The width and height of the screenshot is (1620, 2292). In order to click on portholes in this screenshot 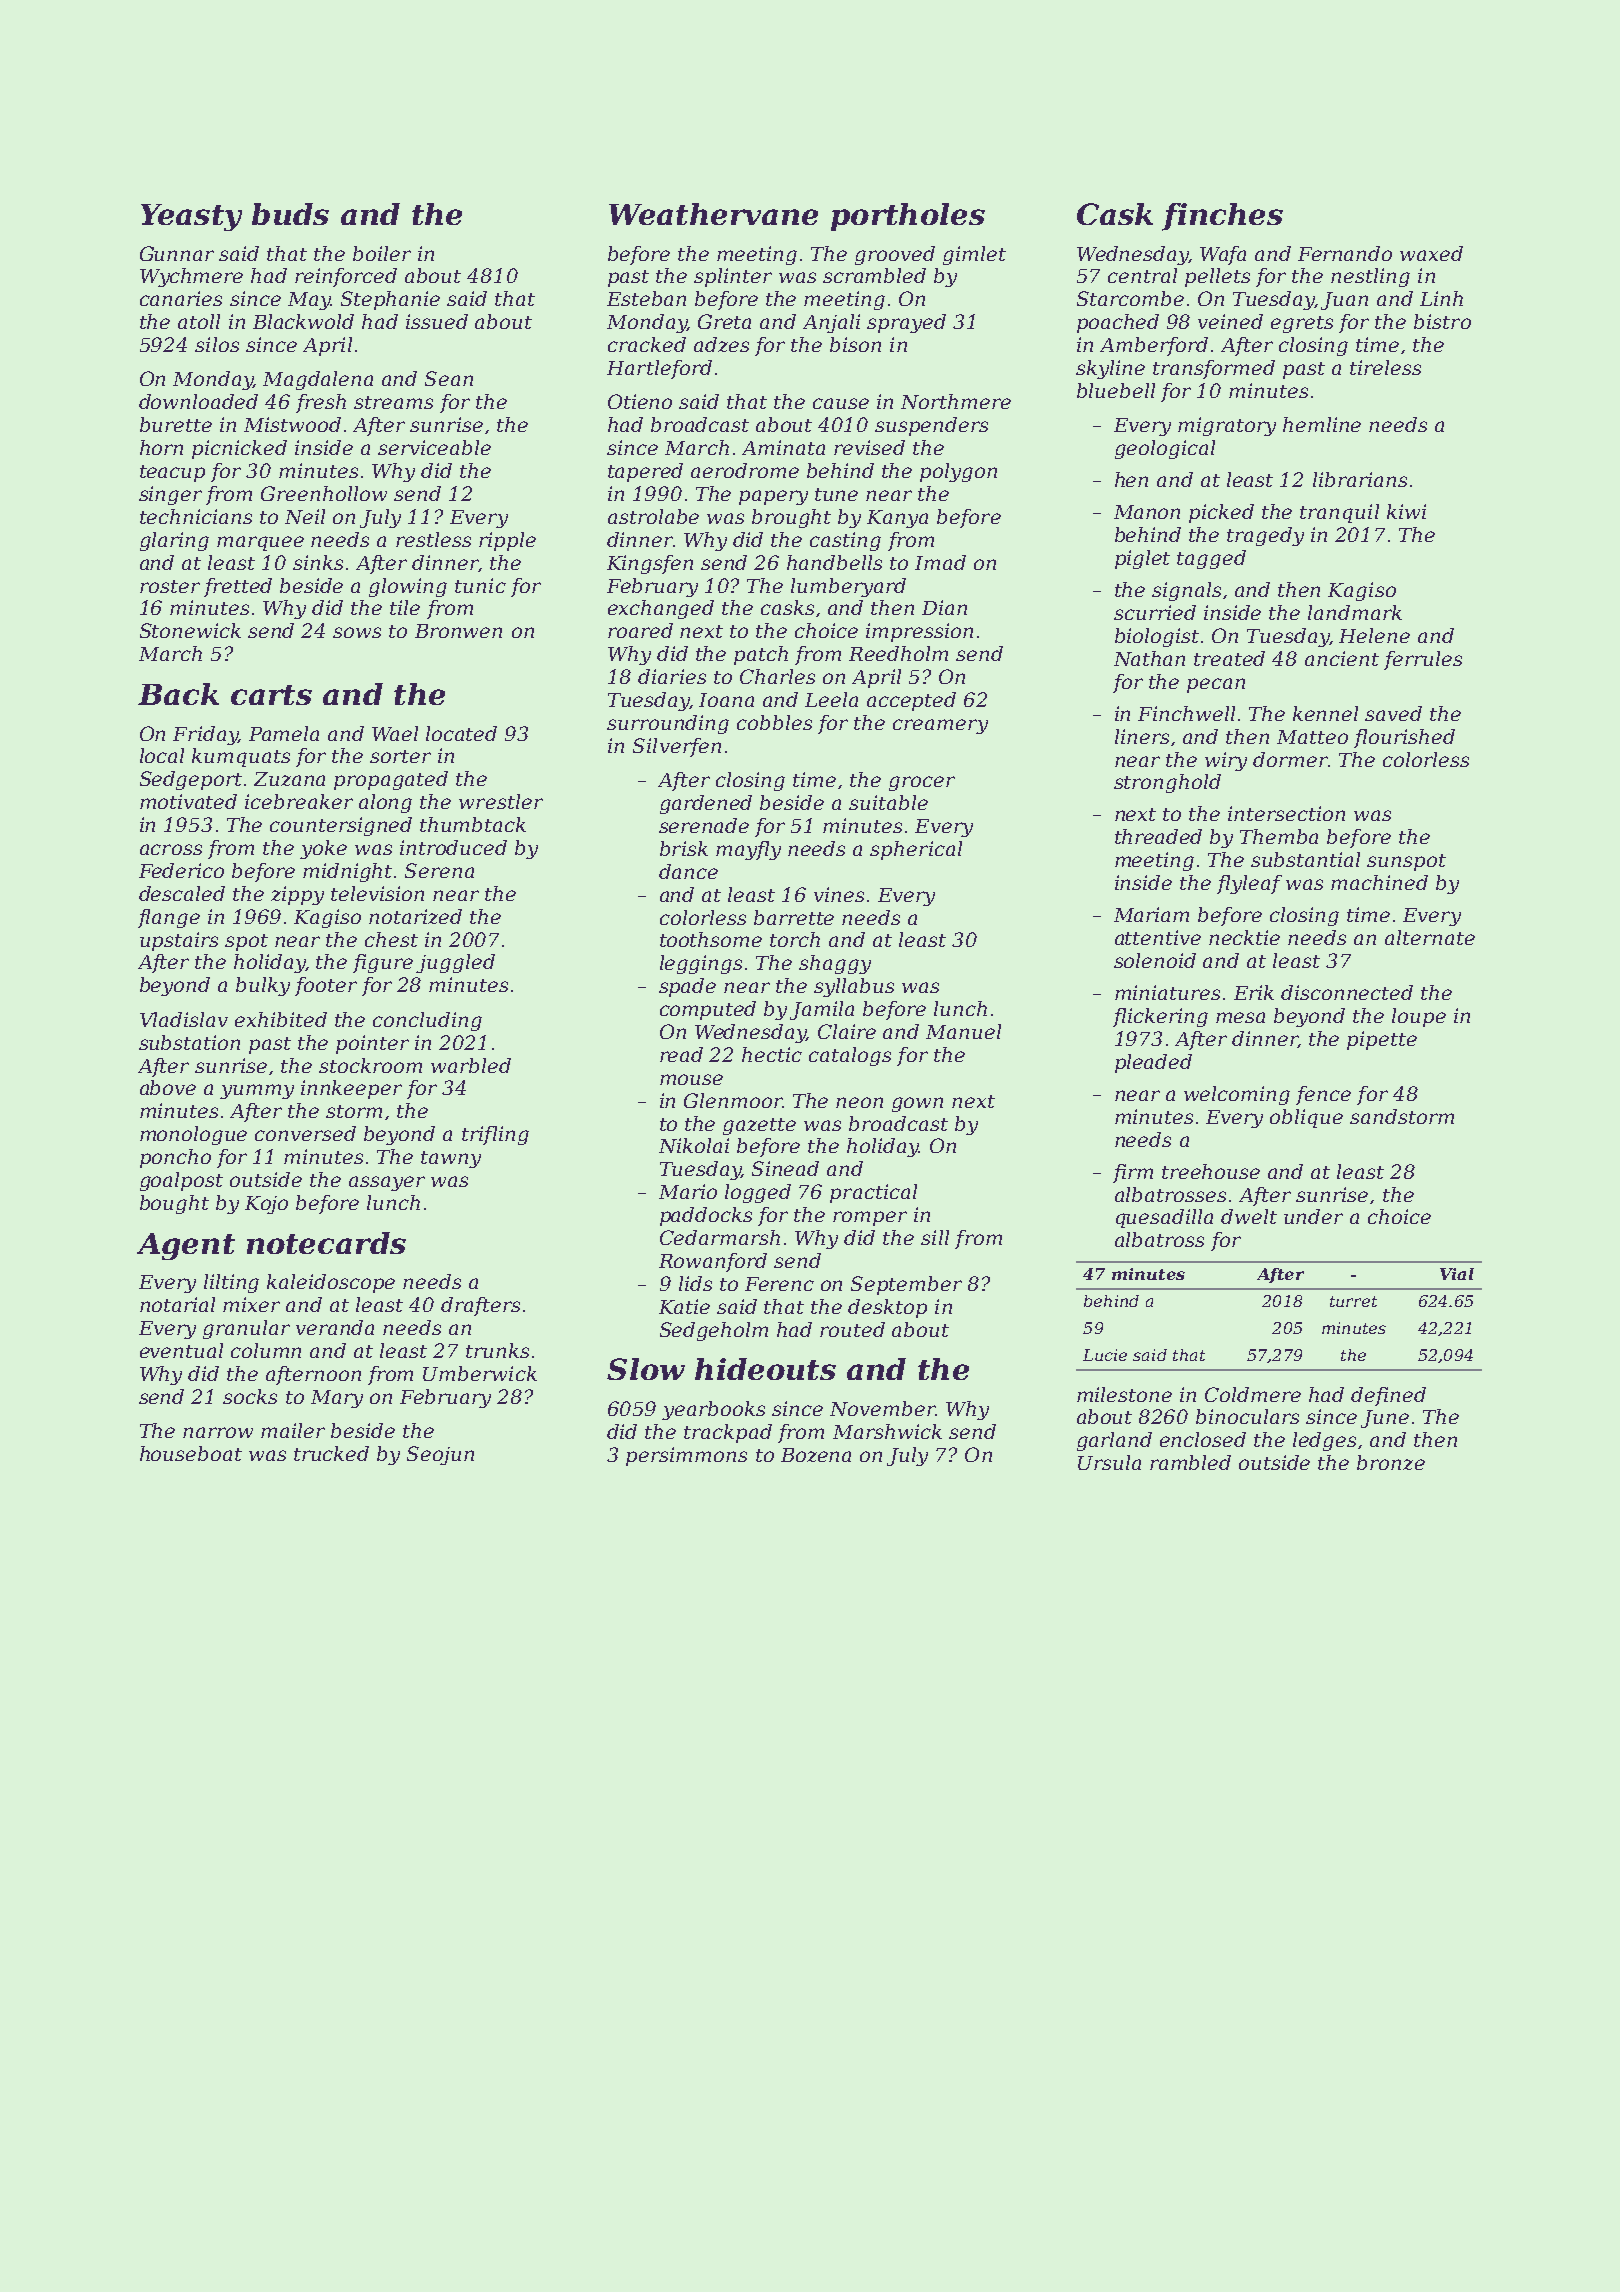, I will do `click(908, 217)`.
